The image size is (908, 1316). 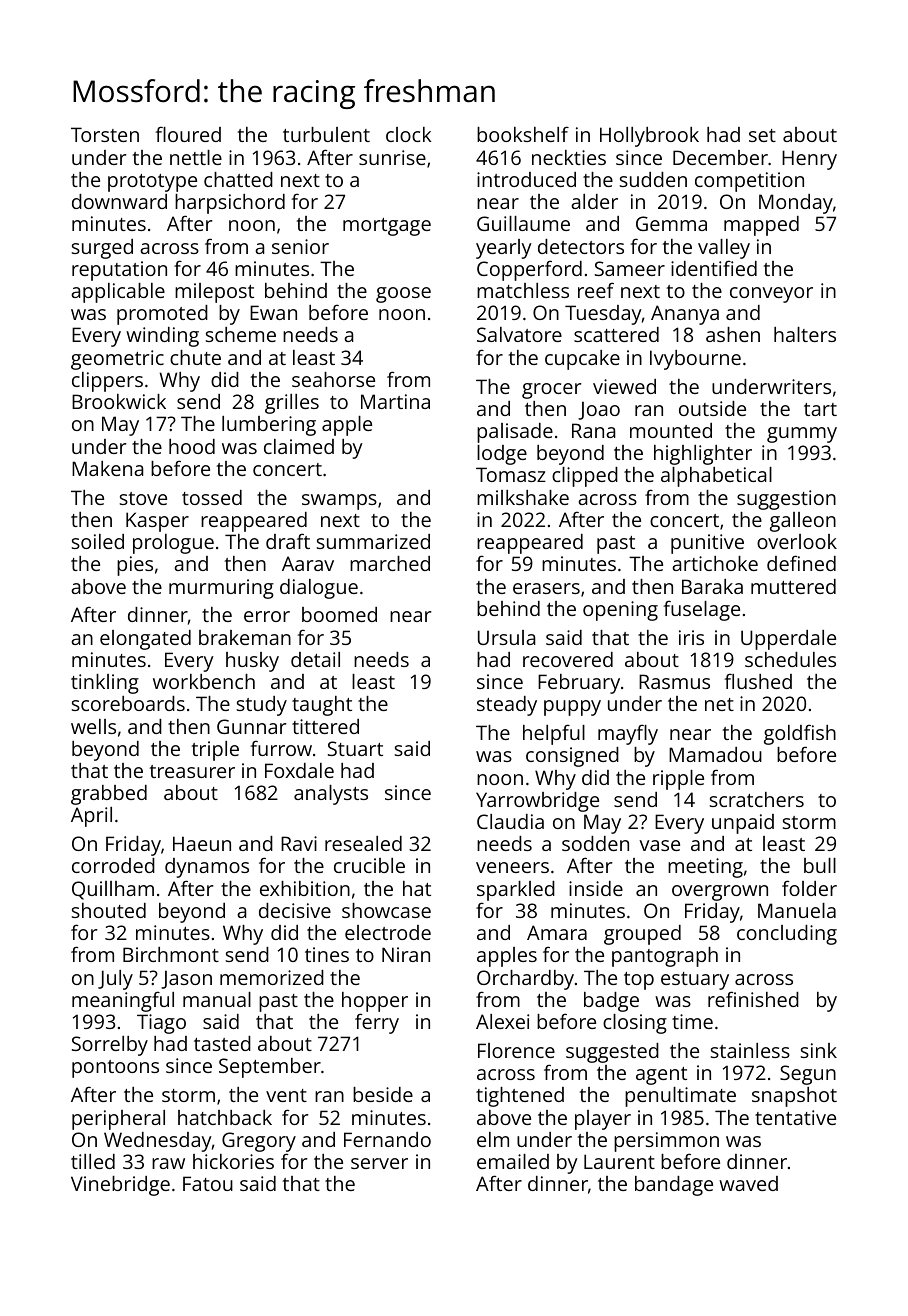 I want to click on pontoons, so click(x=115, y=1069).
